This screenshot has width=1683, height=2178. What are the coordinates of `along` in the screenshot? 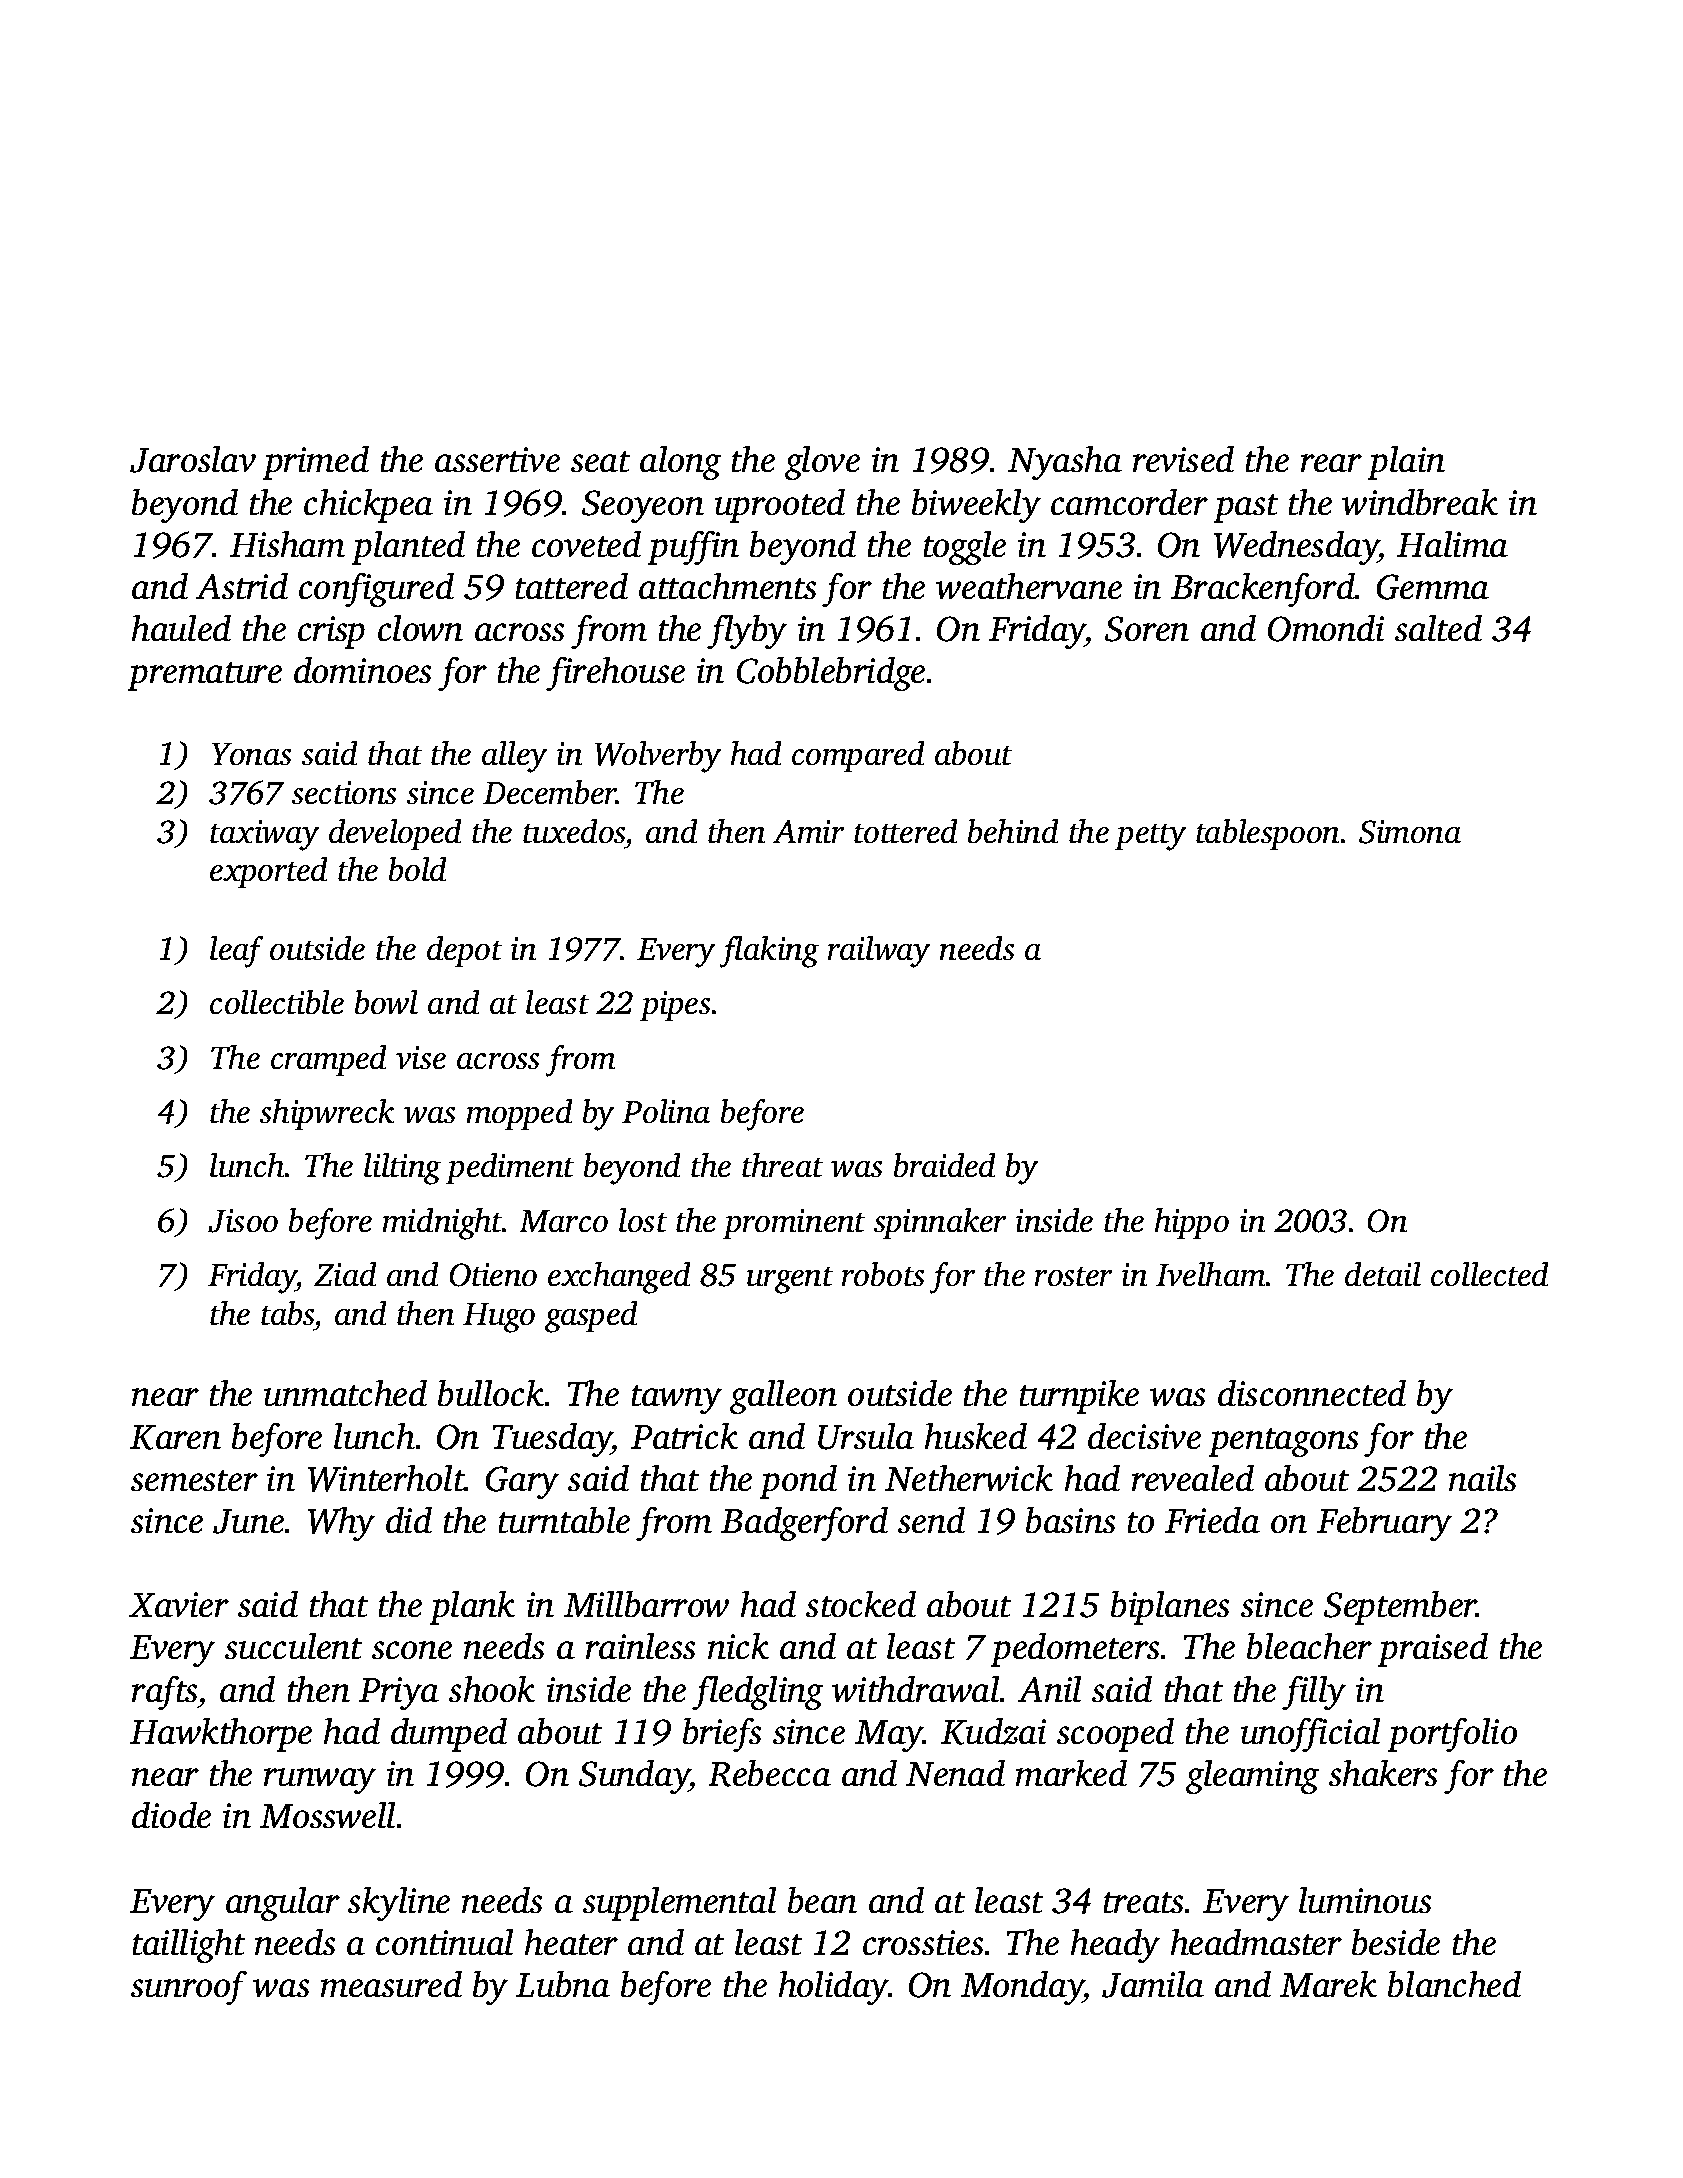 It's located at (680, 463).
